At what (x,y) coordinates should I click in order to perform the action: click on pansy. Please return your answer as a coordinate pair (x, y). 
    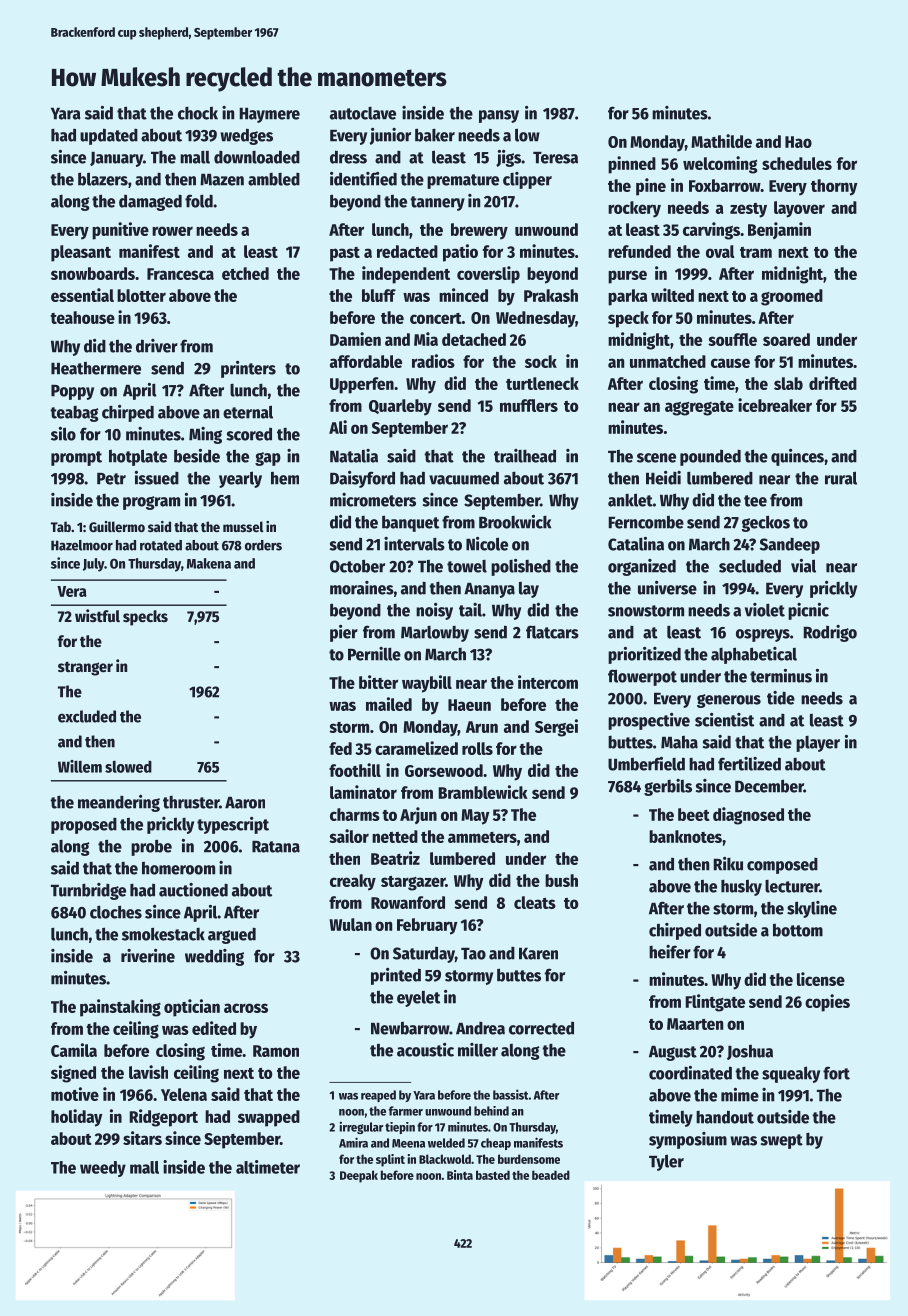
    Looking at the image, I should click on (499, 116).
